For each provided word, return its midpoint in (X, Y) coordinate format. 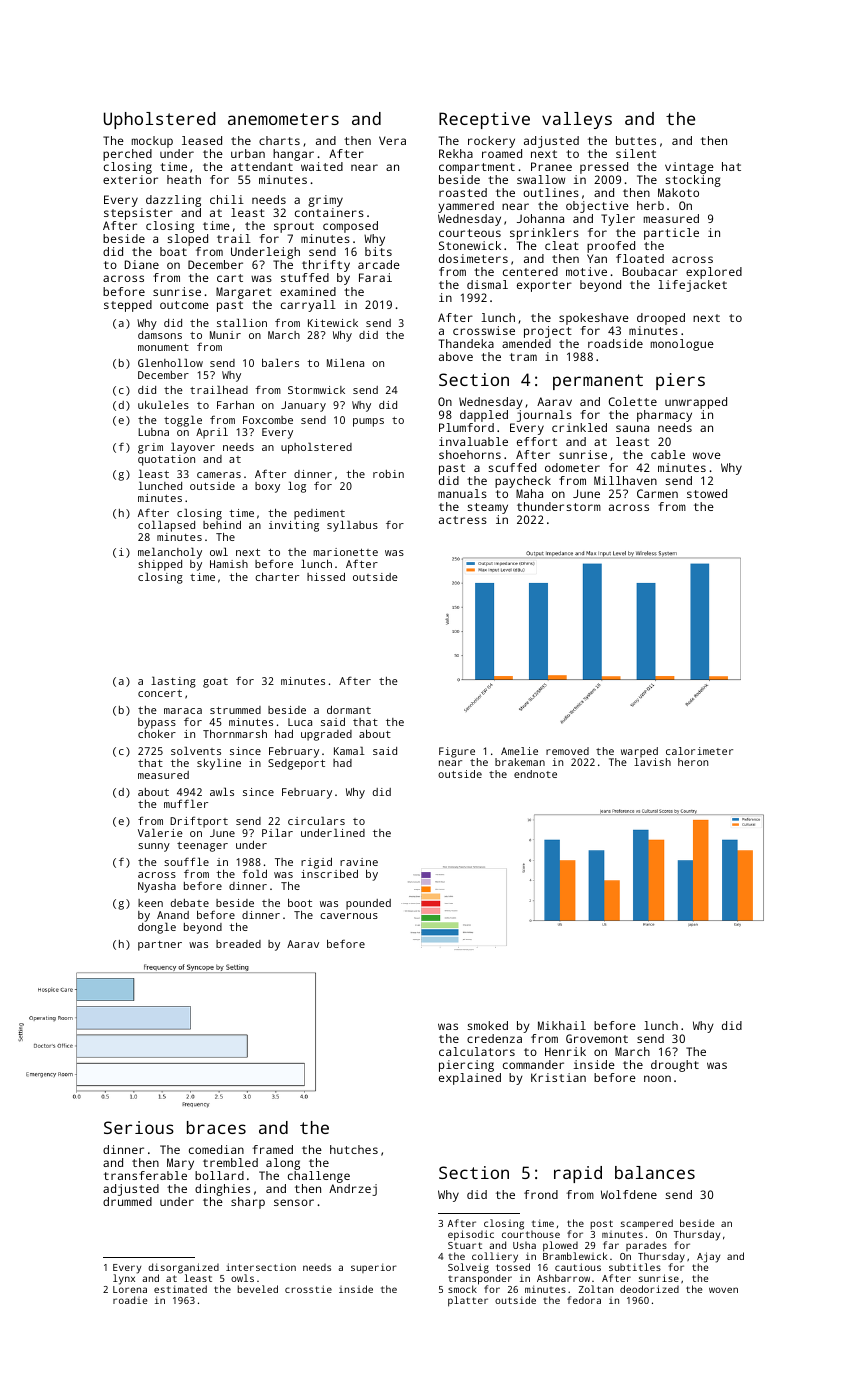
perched (127, 155)
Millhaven (625, 480)
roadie (130, 1300)
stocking (693, 181)
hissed (326, 577)
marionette (345, 552)
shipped (160, 565)
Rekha (456, 153)
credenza (494, 1038)
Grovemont (597, 1038)
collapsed (166, 526)
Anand (173, 915)
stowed (707, 493)
